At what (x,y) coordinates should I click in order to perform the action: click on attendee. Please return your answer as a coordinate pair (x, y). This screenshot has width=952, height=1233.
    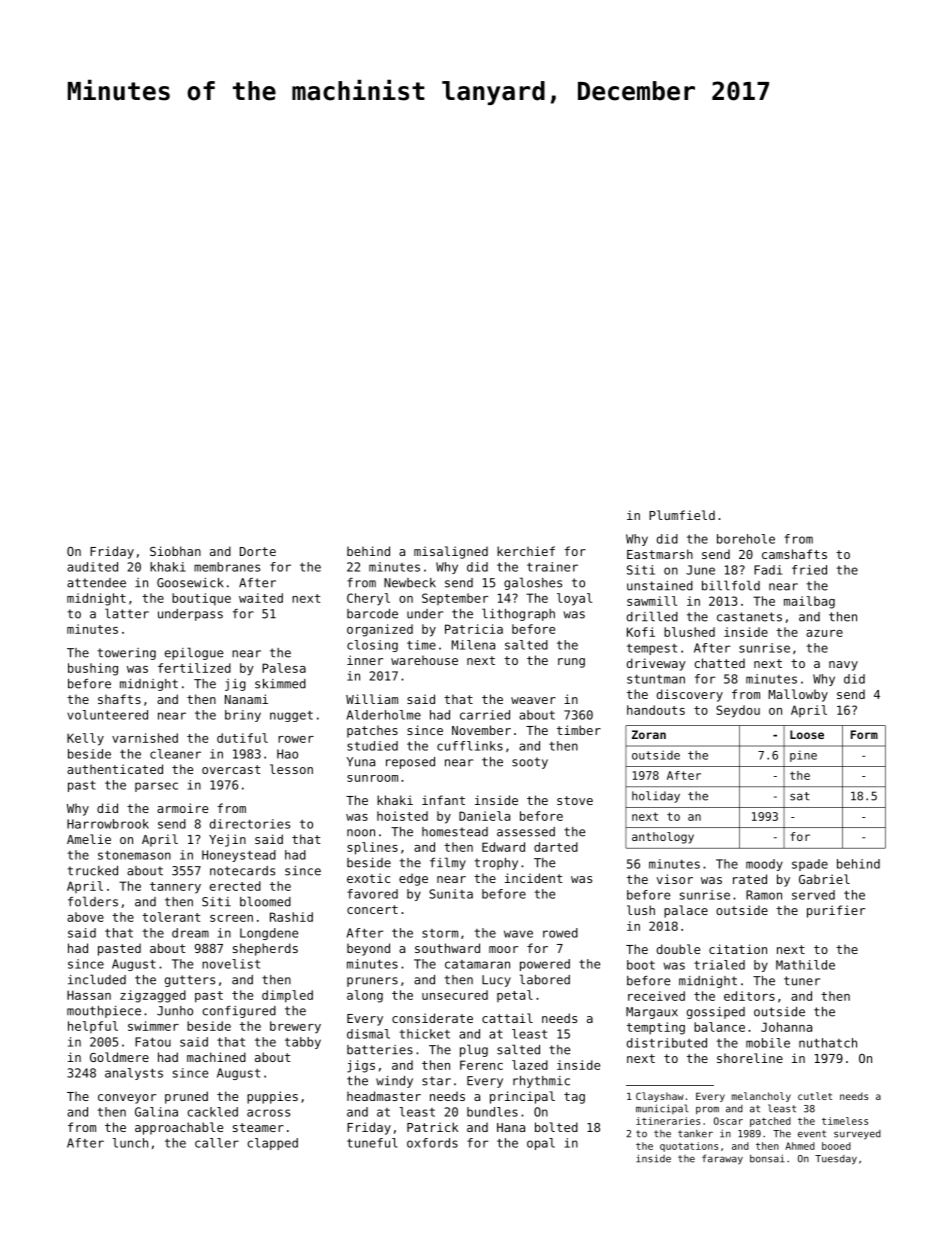
    Looking at the image, I should click on (96, 583).
